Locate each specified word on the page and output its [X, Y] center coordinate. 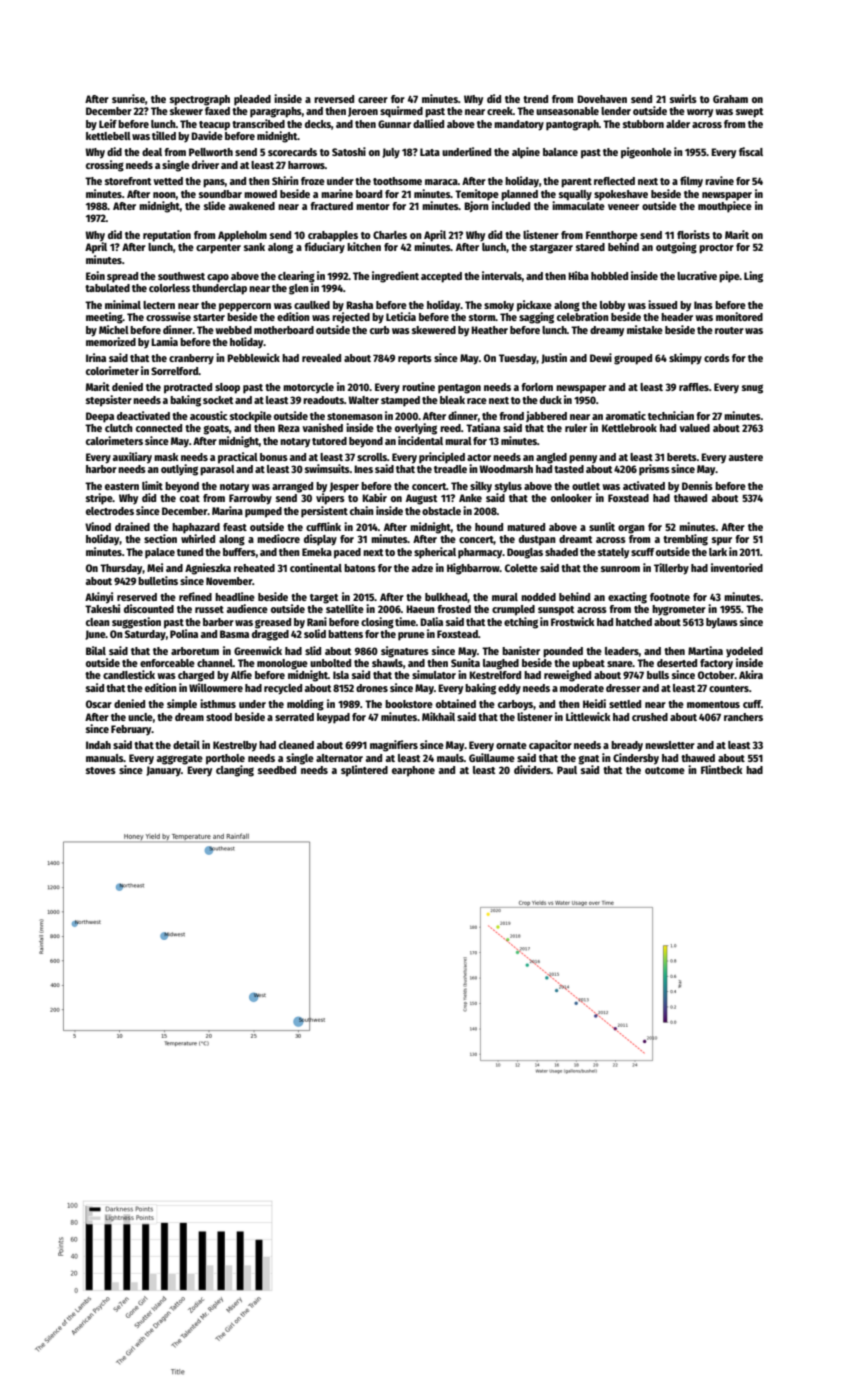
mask [166, 457]
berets [682, 457]
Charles [390, 235]
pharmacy [480, 553]
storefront [128, 181]
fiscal [751, 151]
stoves [101, 770]
